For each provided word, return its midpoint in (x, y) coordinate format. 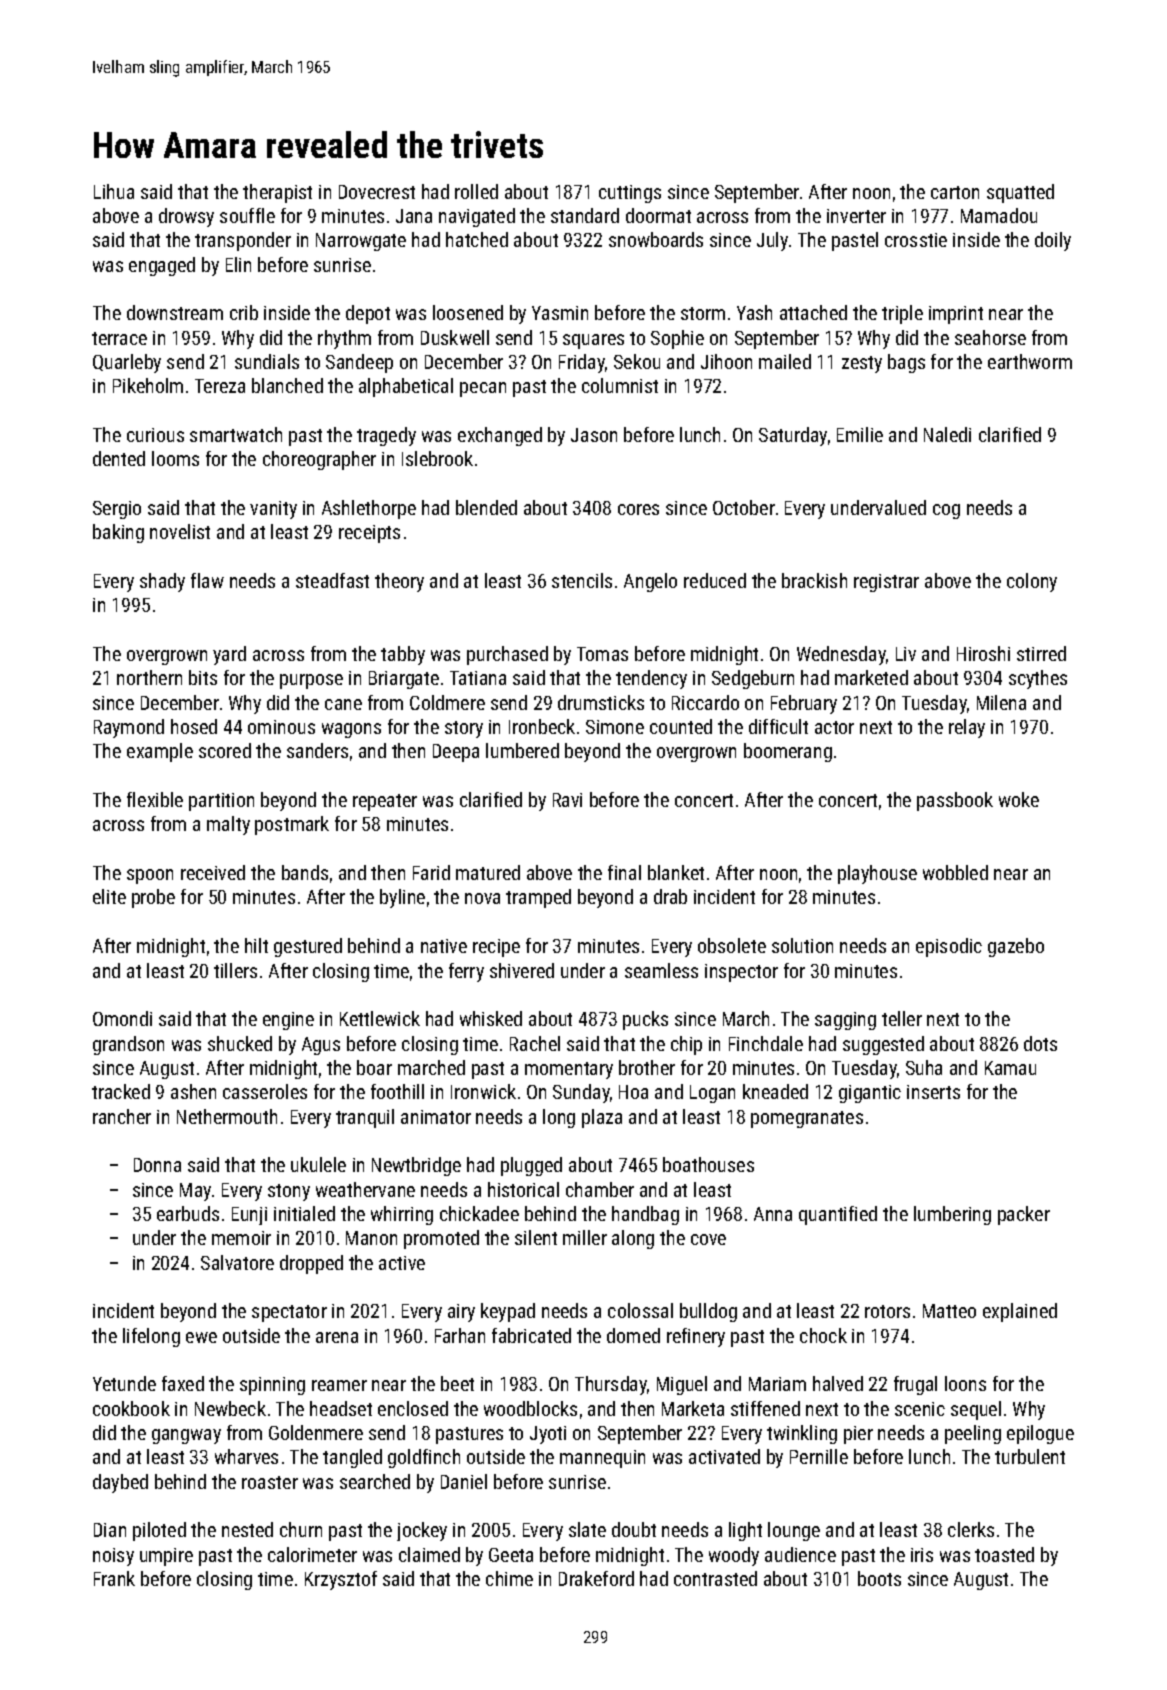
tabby (403, 655)
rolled (476, 191)
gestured (308, 947)
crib (244, 312)
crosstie (916, 240)
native (444, 946)
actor (834, 727)
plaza (602, 1118)
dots (1040, 1043)
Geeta (511, 1555)
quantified (838, 1215)
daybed (120, 1483)
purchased (507, 655)
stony (289, 1192)
